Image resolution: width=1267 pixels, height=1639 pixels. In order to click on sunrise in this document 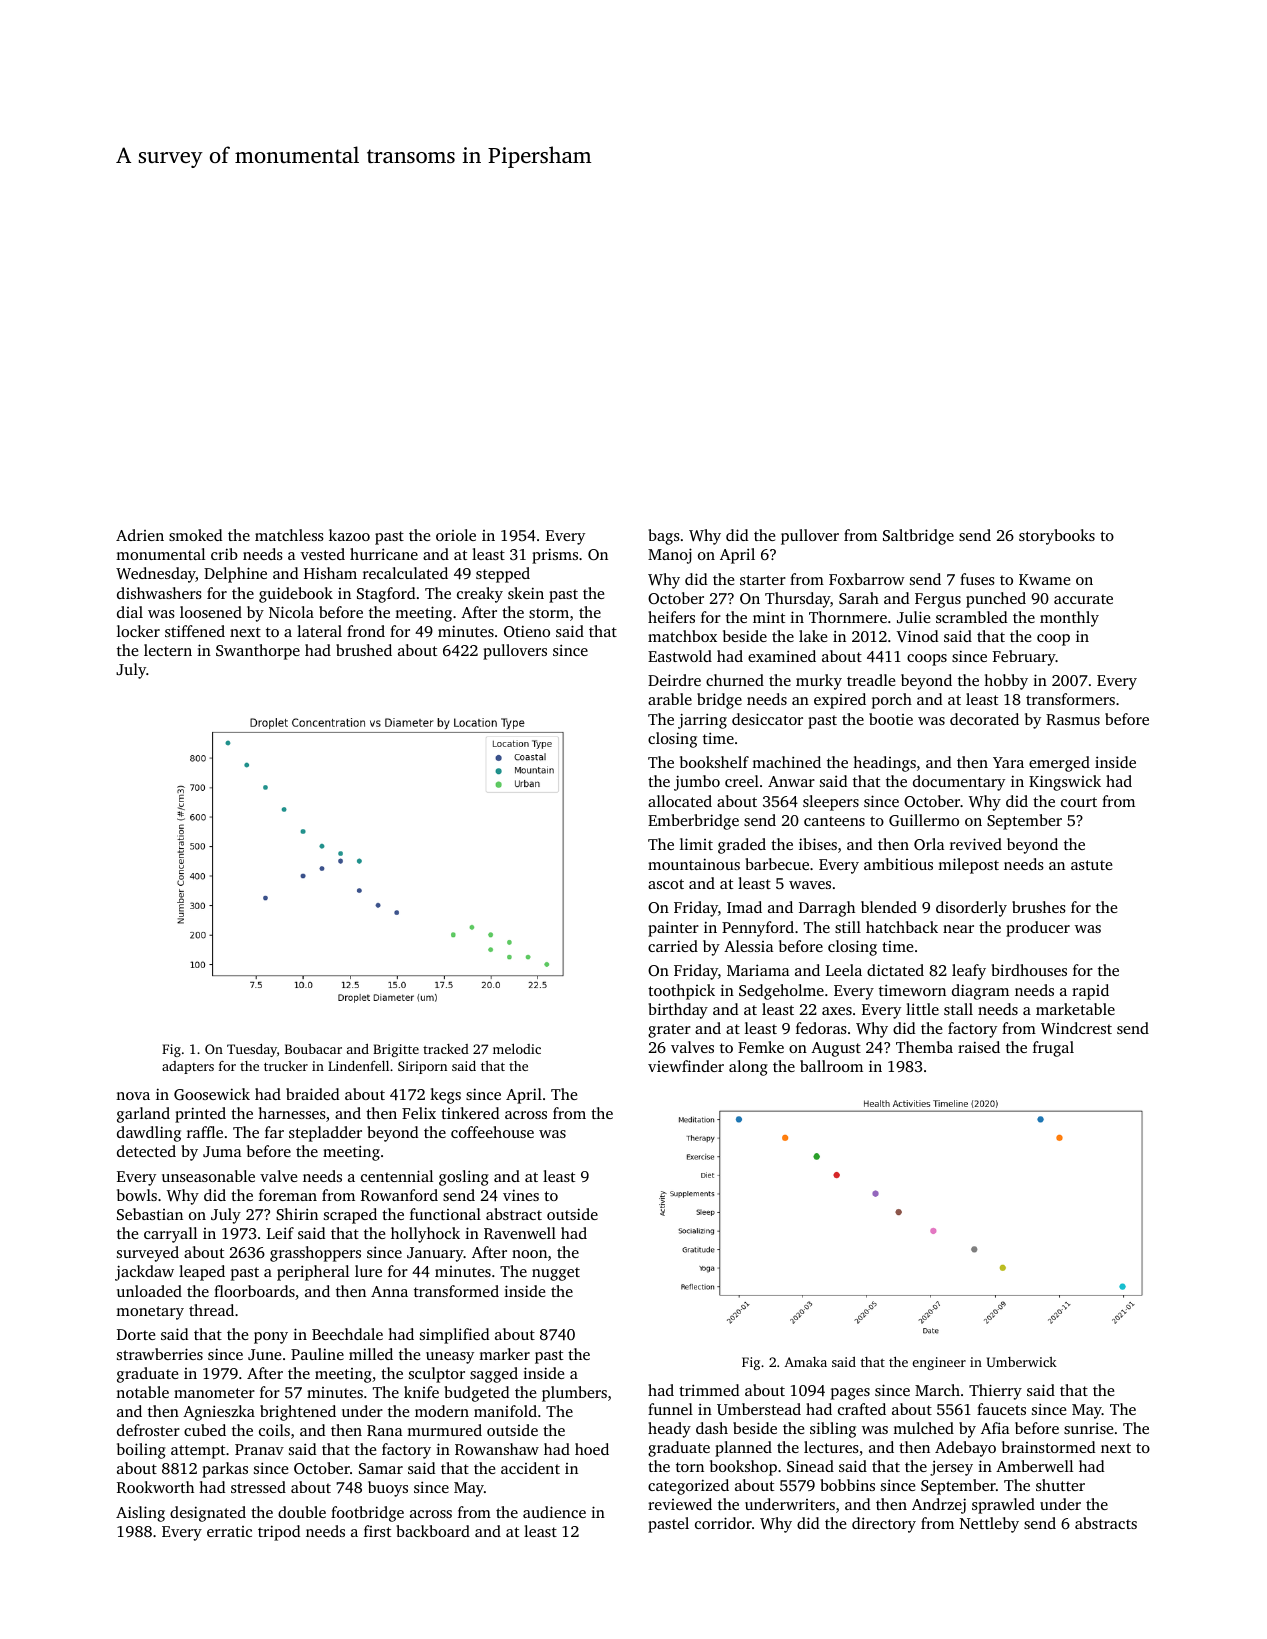, I will do `click(1088, 1428)`.
